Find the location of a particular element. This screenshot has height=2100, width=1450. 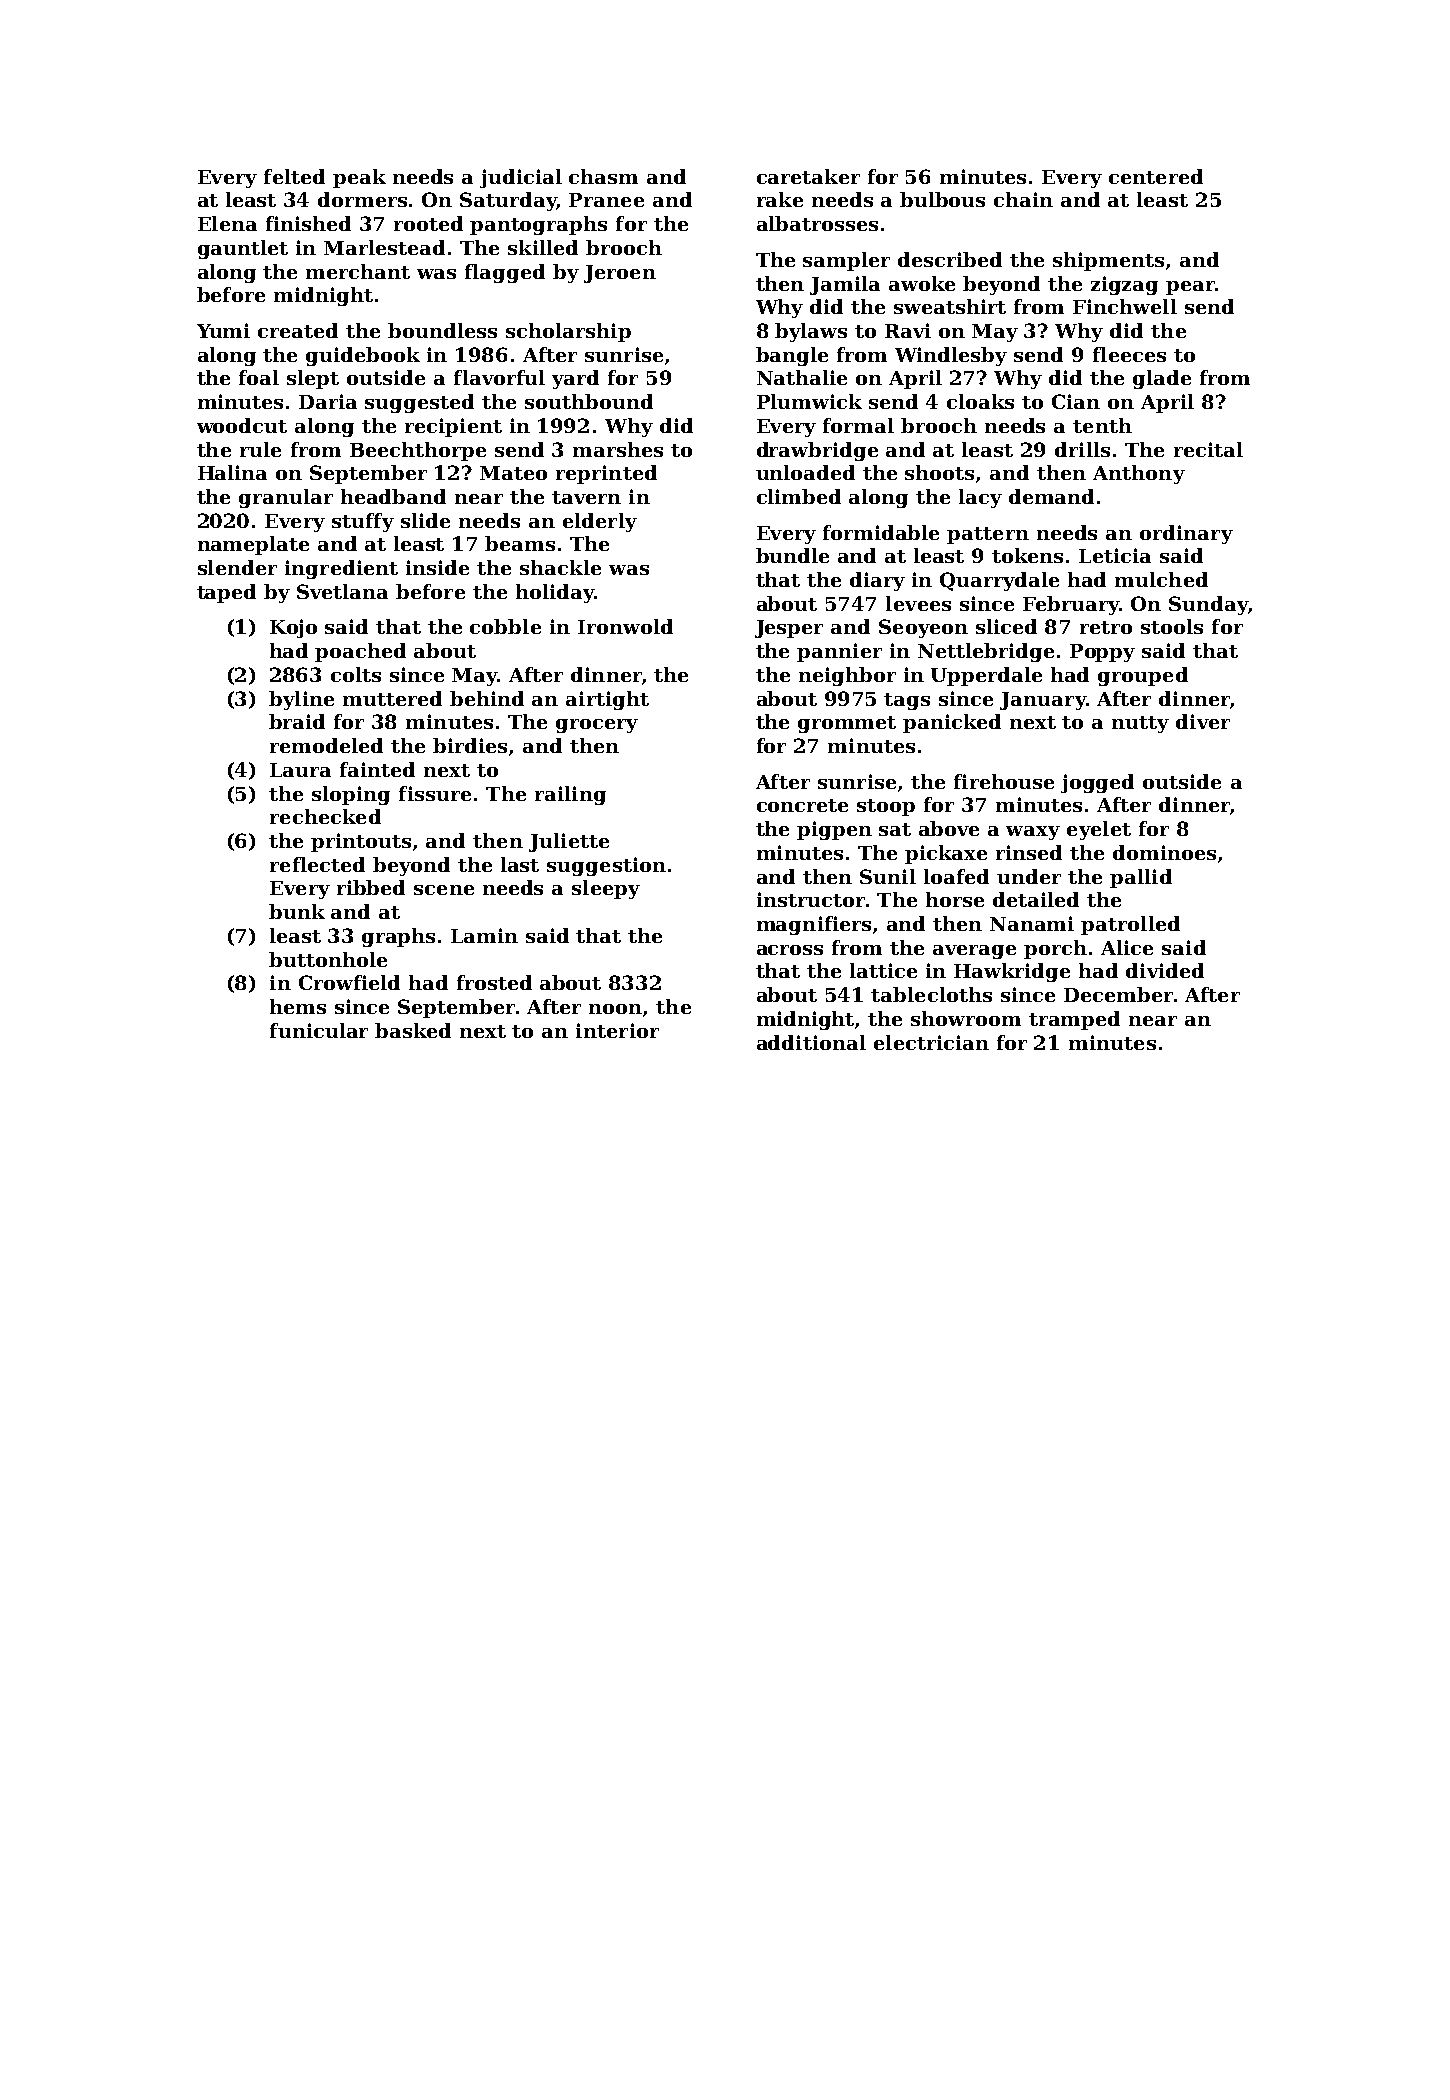

Ironwold is located at coordinates (625, 626).
